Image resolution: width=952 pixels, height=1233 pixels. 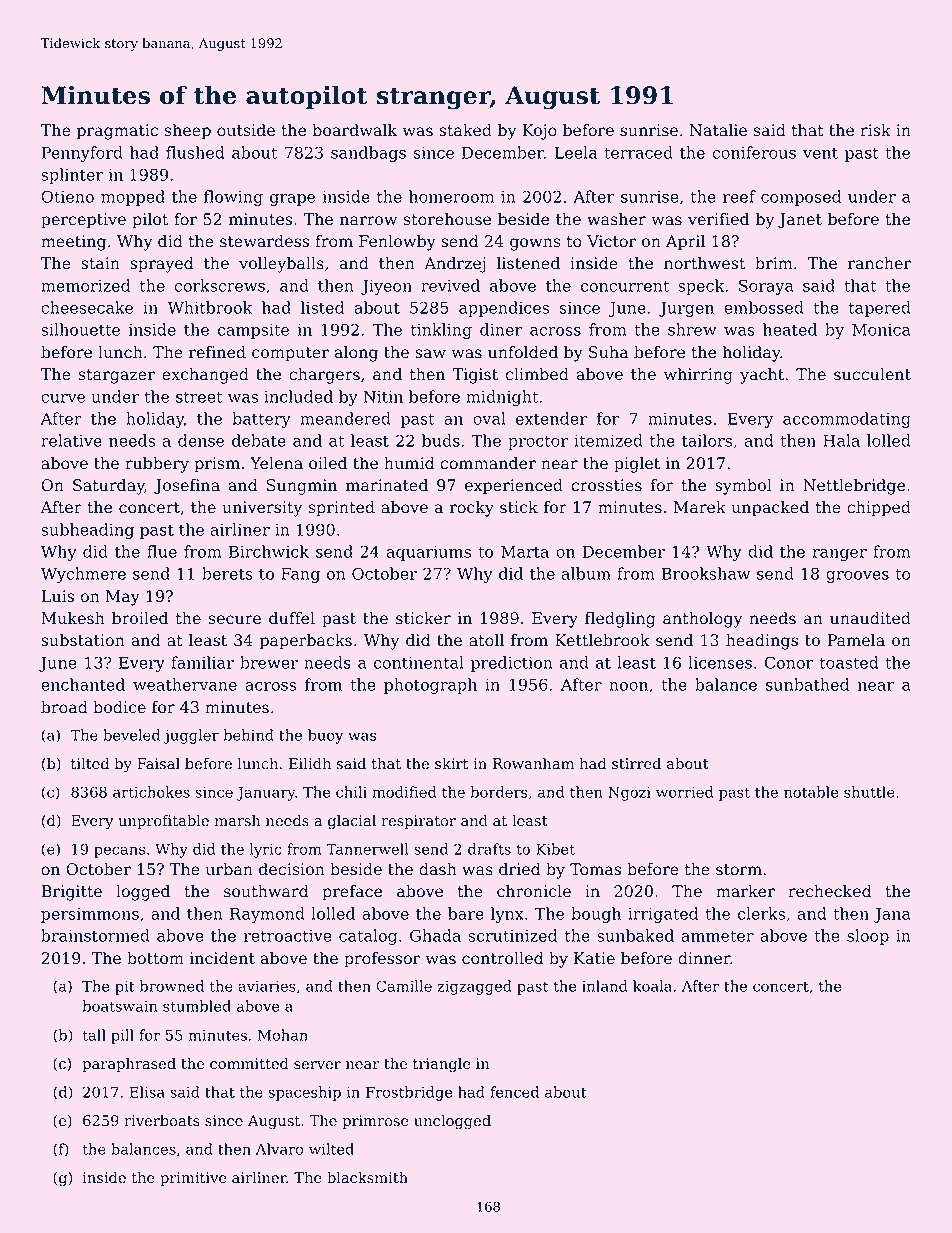 What do you see at coordinates (465, 130) in the page?
I see `staked` at bounding box center [465, 130].
